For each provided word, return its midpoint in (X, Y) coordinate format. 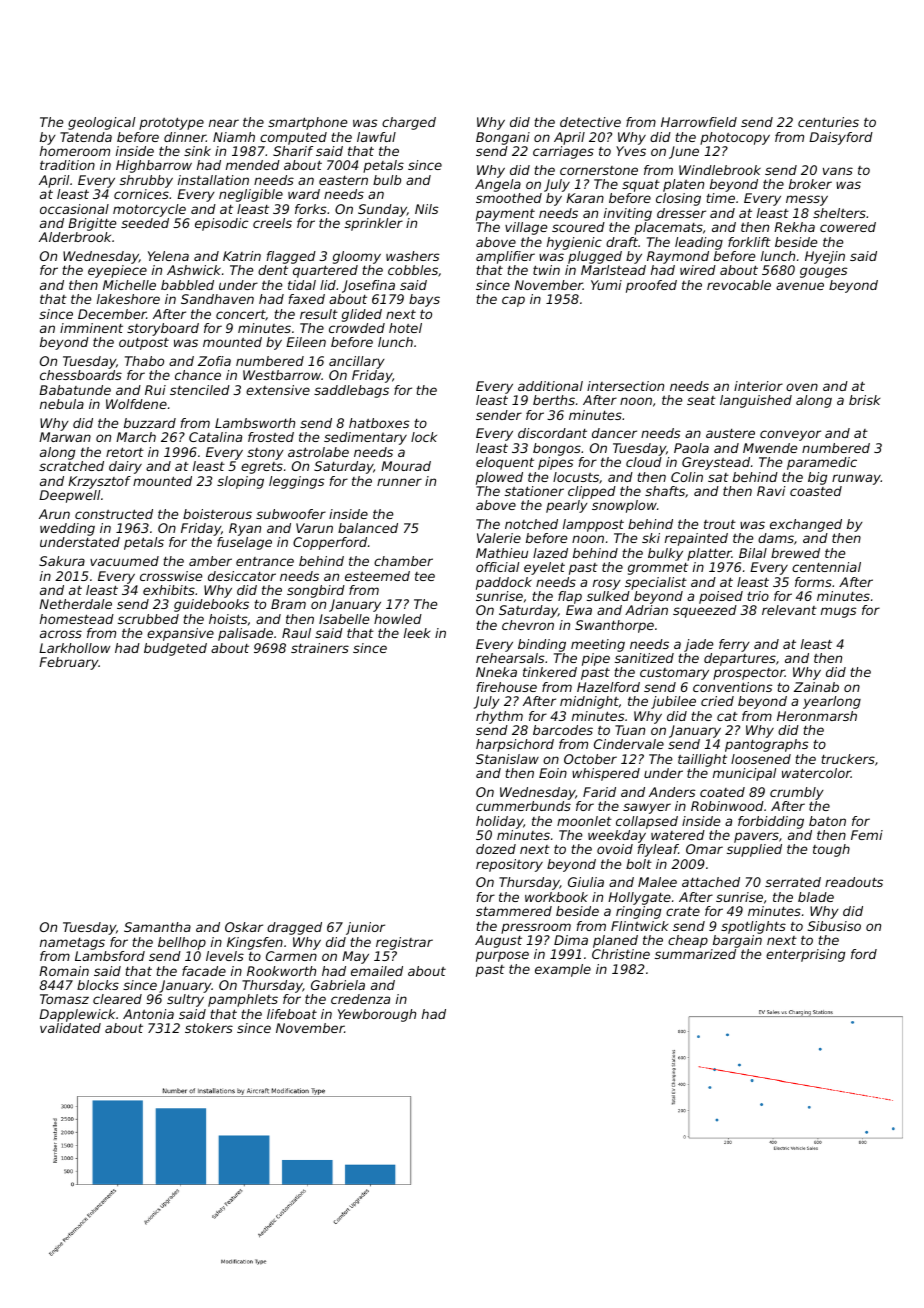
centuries (828, 122)
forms (813, 582)
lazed (550, 553)
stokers (209, 1028)
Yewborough (377, 1015)
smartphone (308, 123)
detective (590, 122)
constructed (114, 514)
